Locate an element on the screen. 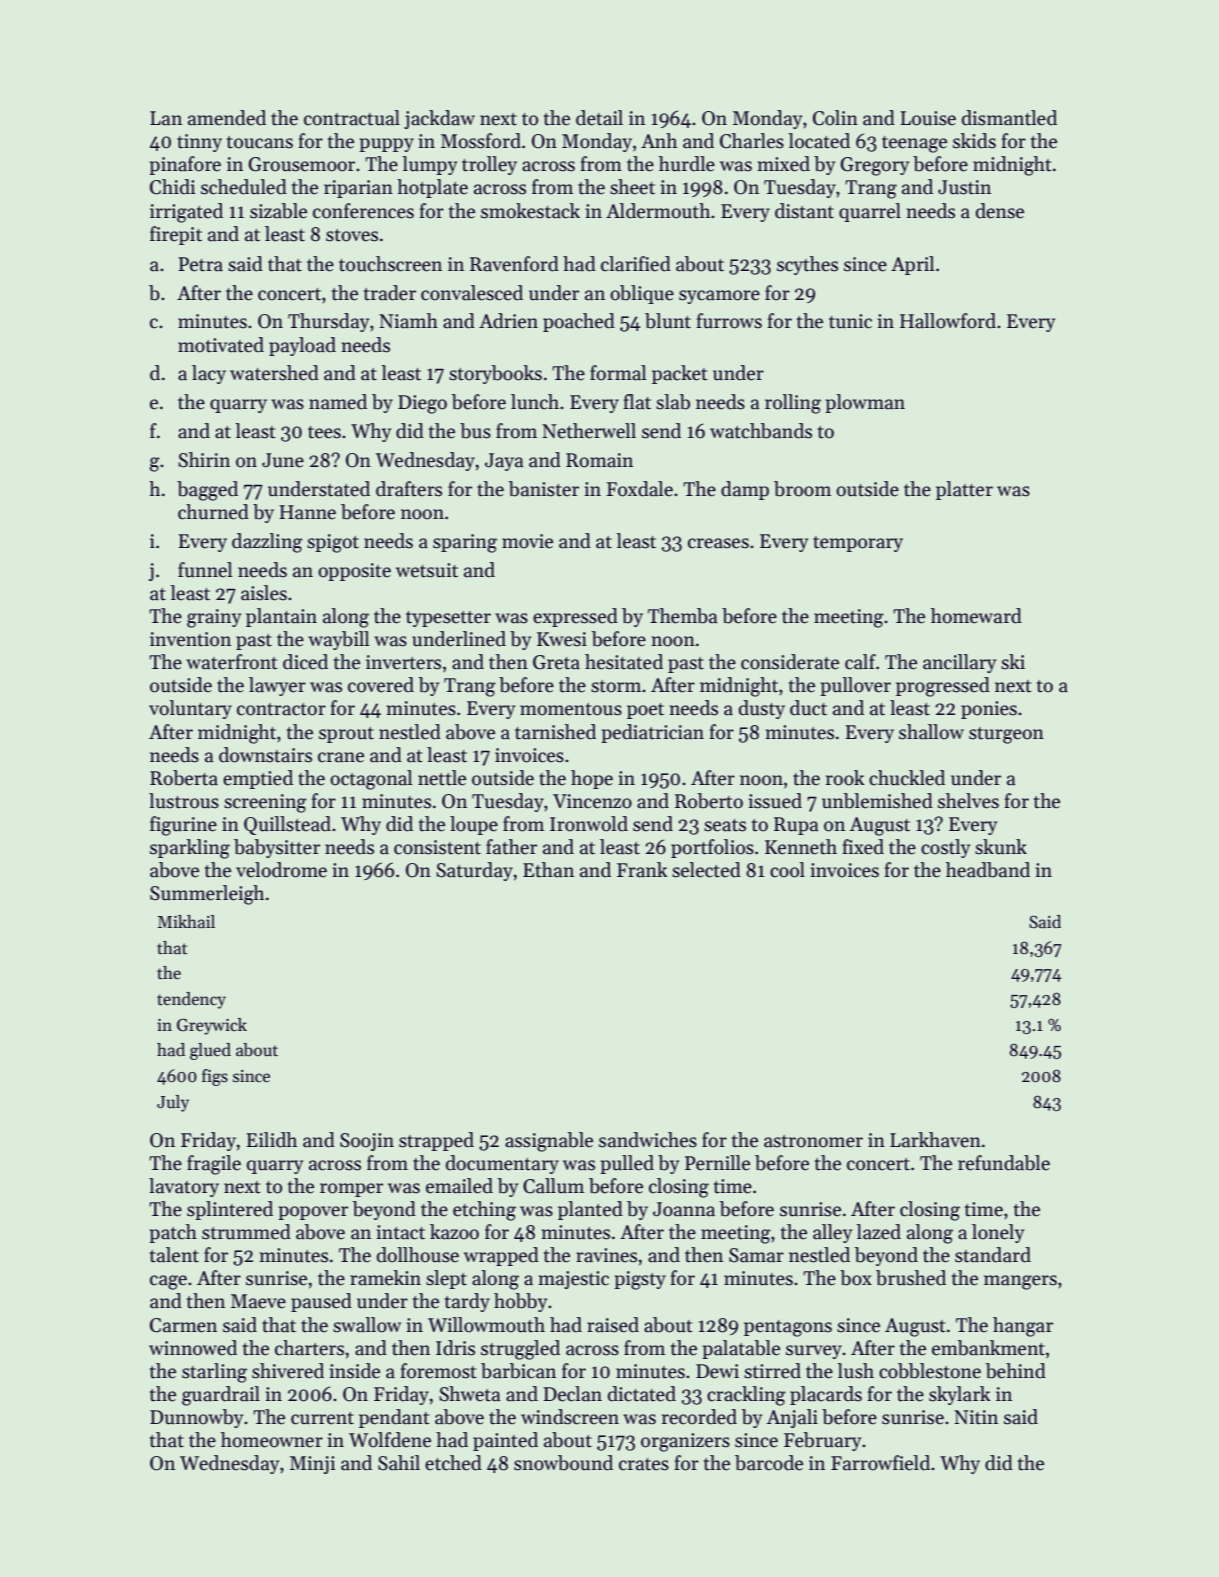 The height and width of the screenshot is (1577, 1219). smokestack is located at coordinates (530, 211).
